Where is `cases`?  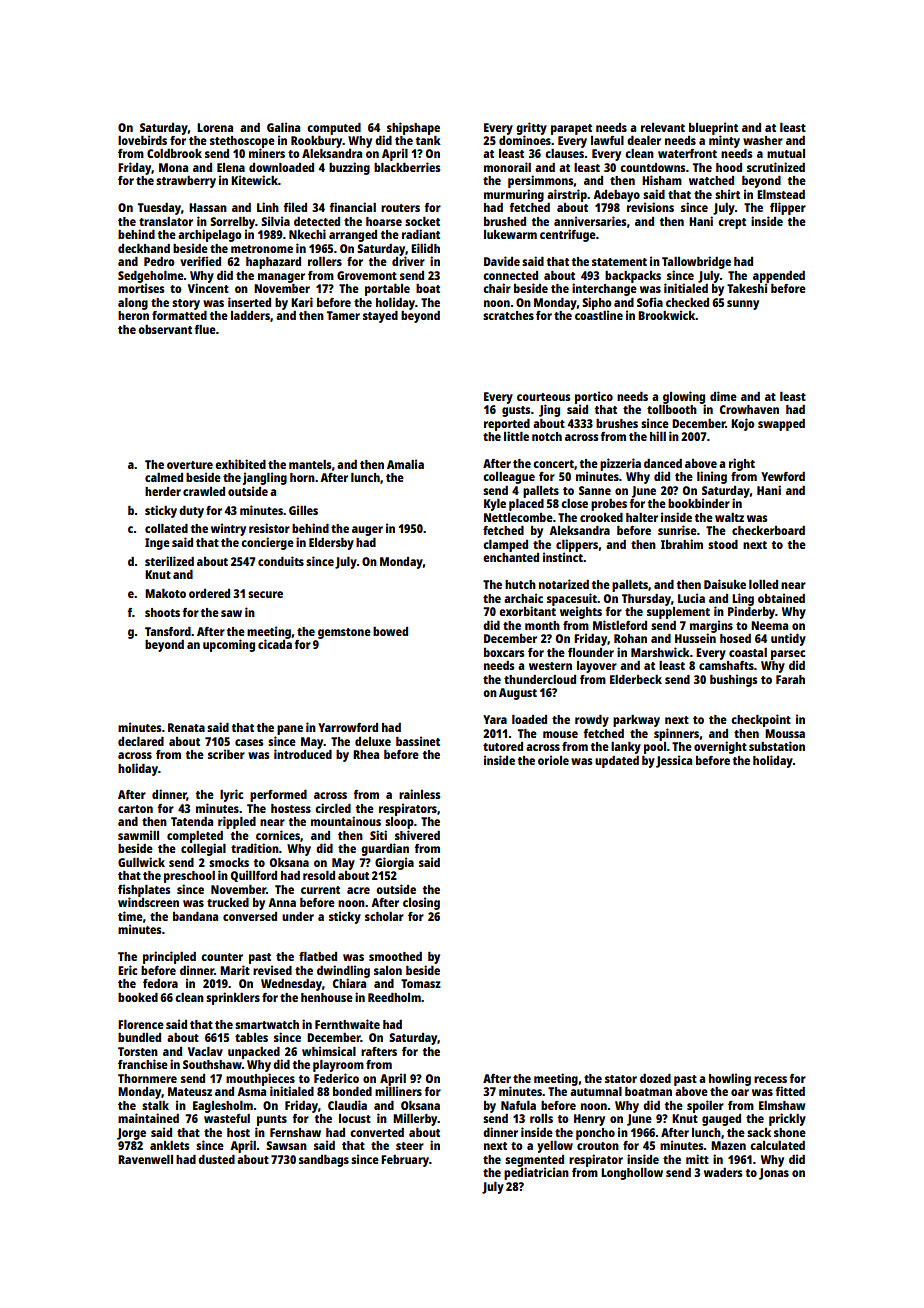
cases is located at coordinates (249, 742).
